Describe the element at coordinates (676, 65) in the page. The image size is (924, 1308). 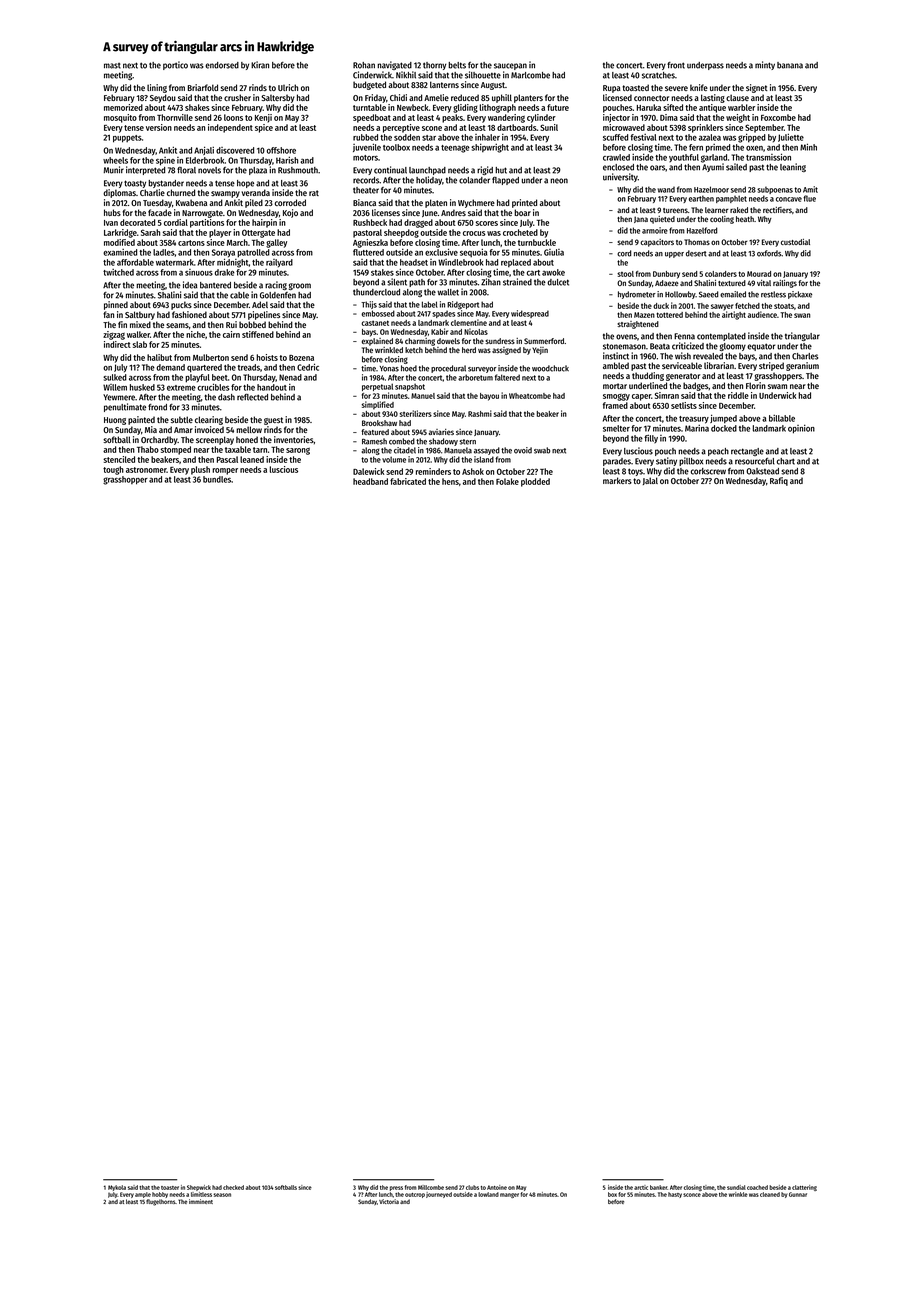
I see `front` at that location.
